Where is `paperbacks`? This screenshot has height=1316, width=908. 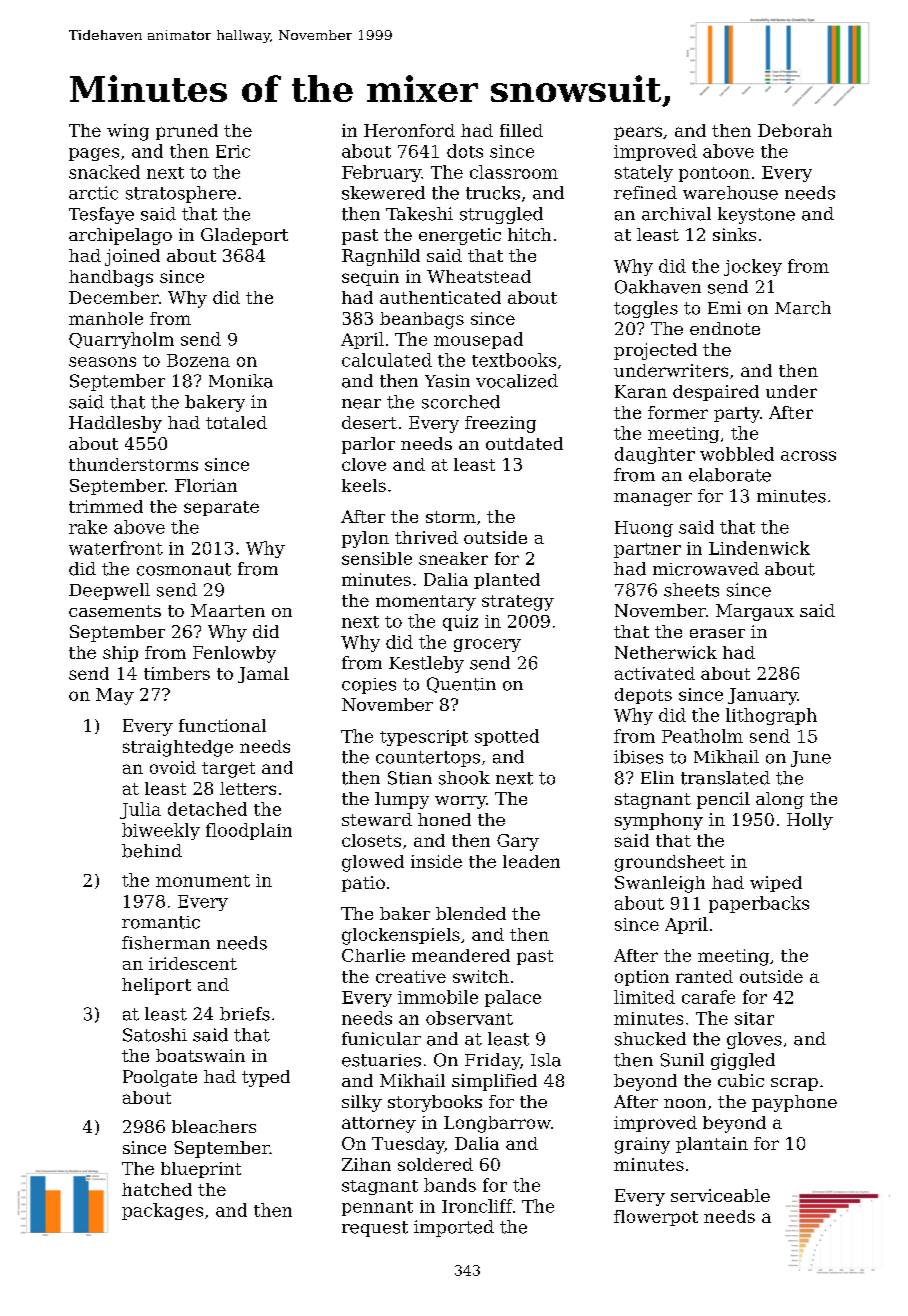
paperbacks is located at coordinates (759, 904).
